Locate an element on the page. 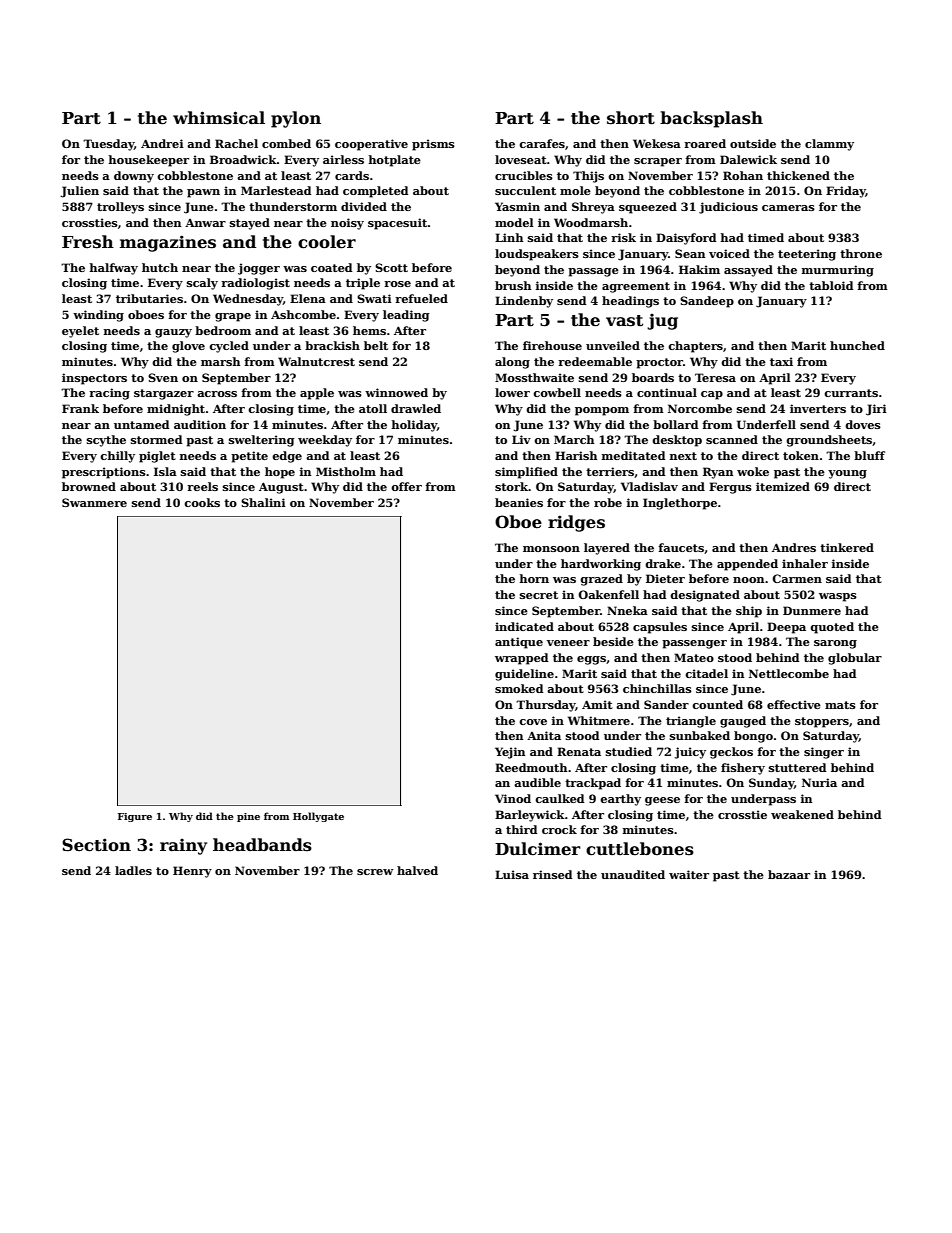  tributaries is located at coordinates (149, 298).
